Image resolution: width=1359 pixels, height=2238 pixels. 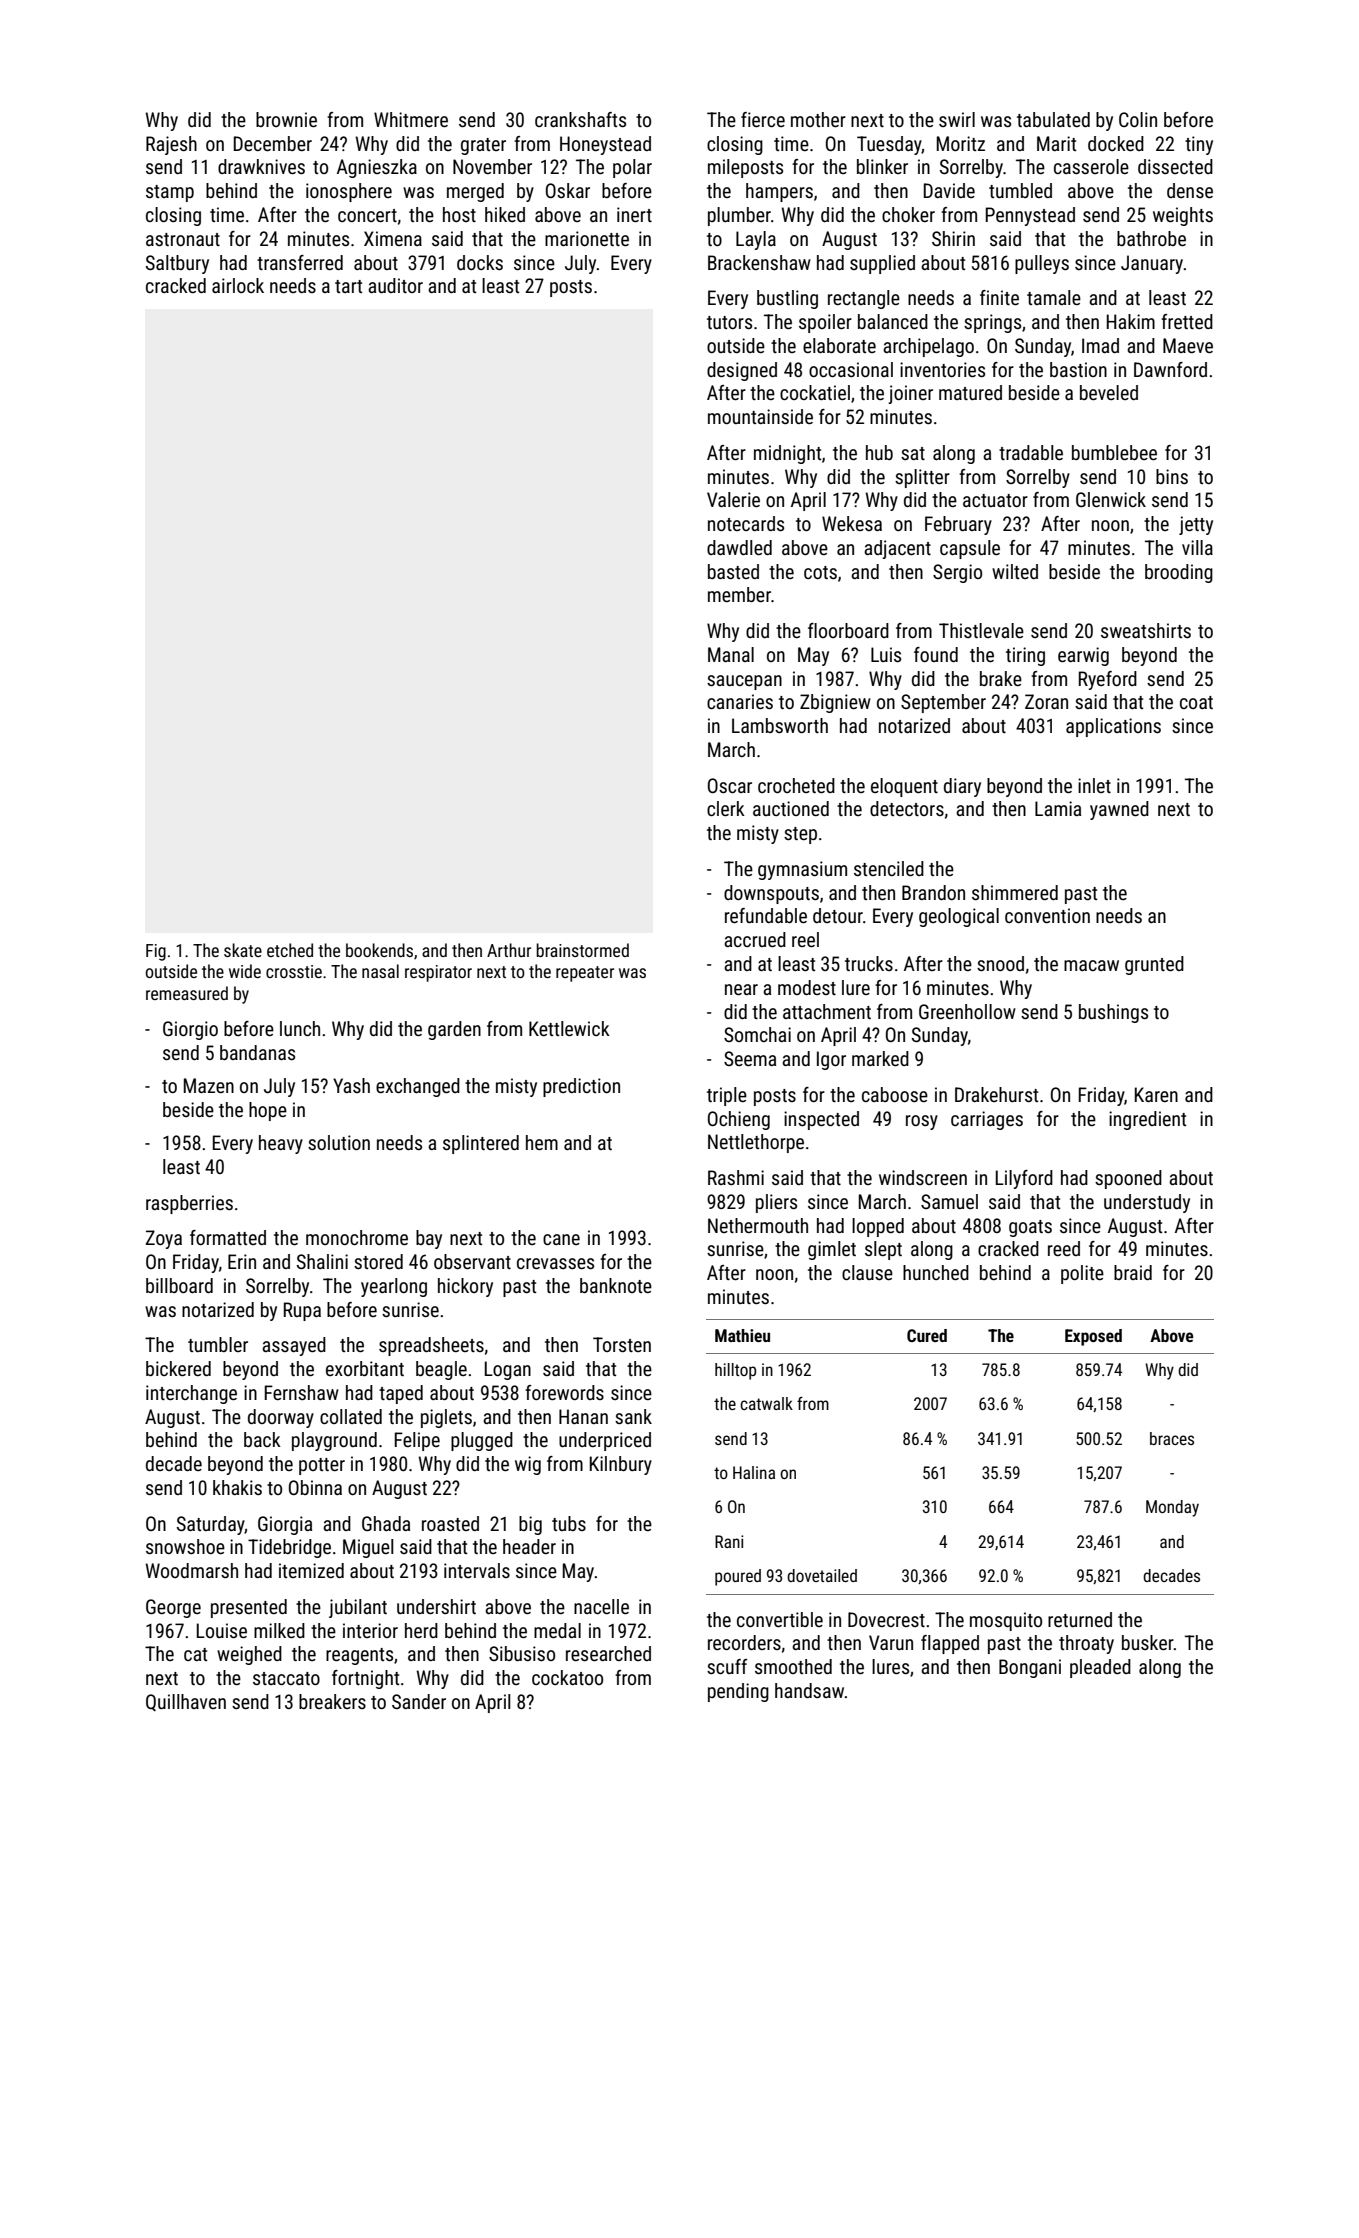 What do you see at coordinates (893, 321) in the page?
I see `balanced` at bounding box center [893, 321].
